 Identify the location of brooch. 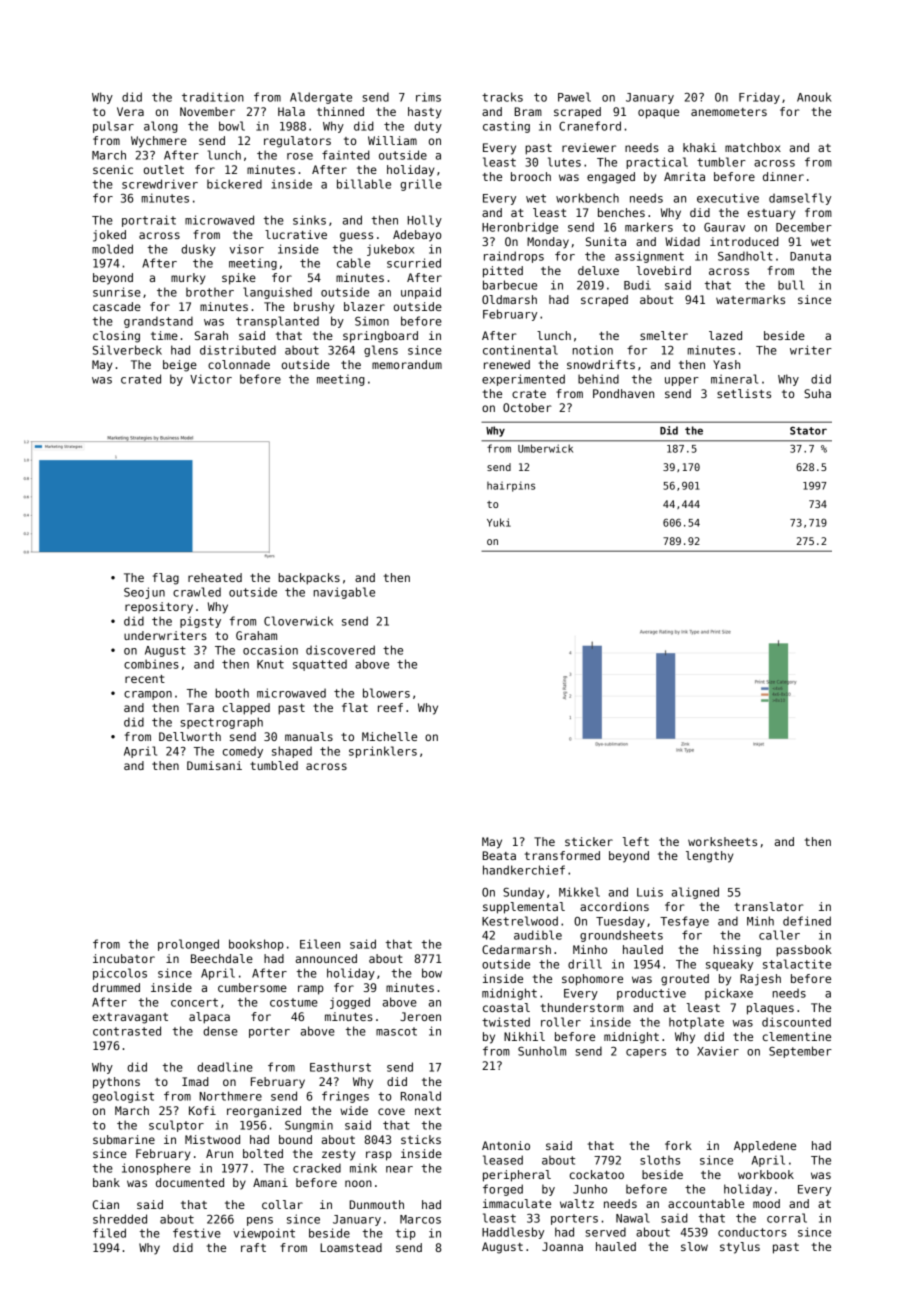
(531, 176).
